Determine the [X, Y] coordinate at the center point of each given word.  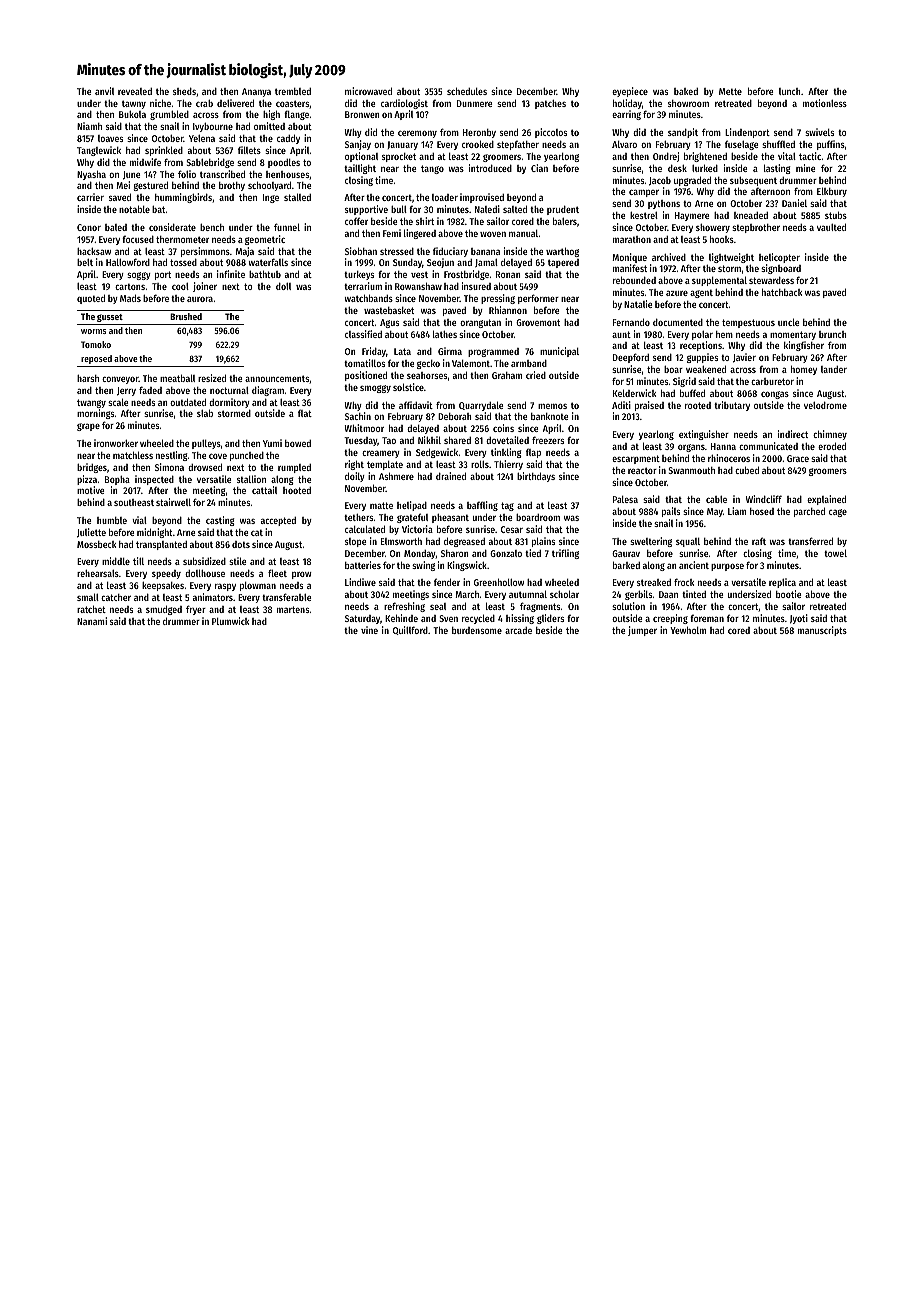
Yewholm [688, 630]
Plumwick [231, 621]
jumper [642, 631]
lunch [790, 91]
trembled [293, 91]
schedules [467, 91]
